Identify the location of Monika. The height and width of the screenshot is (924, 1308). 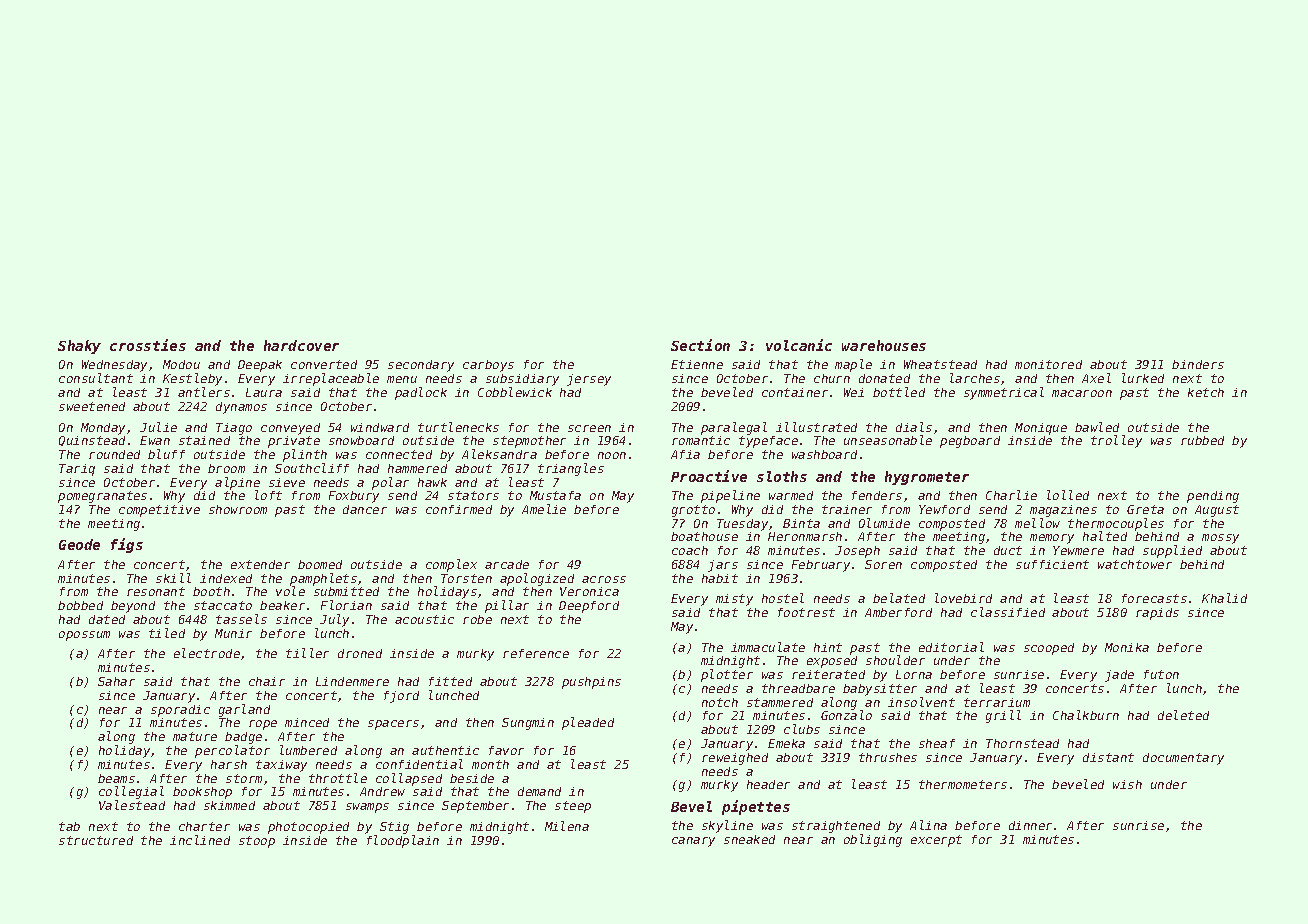
(1127, 647).
